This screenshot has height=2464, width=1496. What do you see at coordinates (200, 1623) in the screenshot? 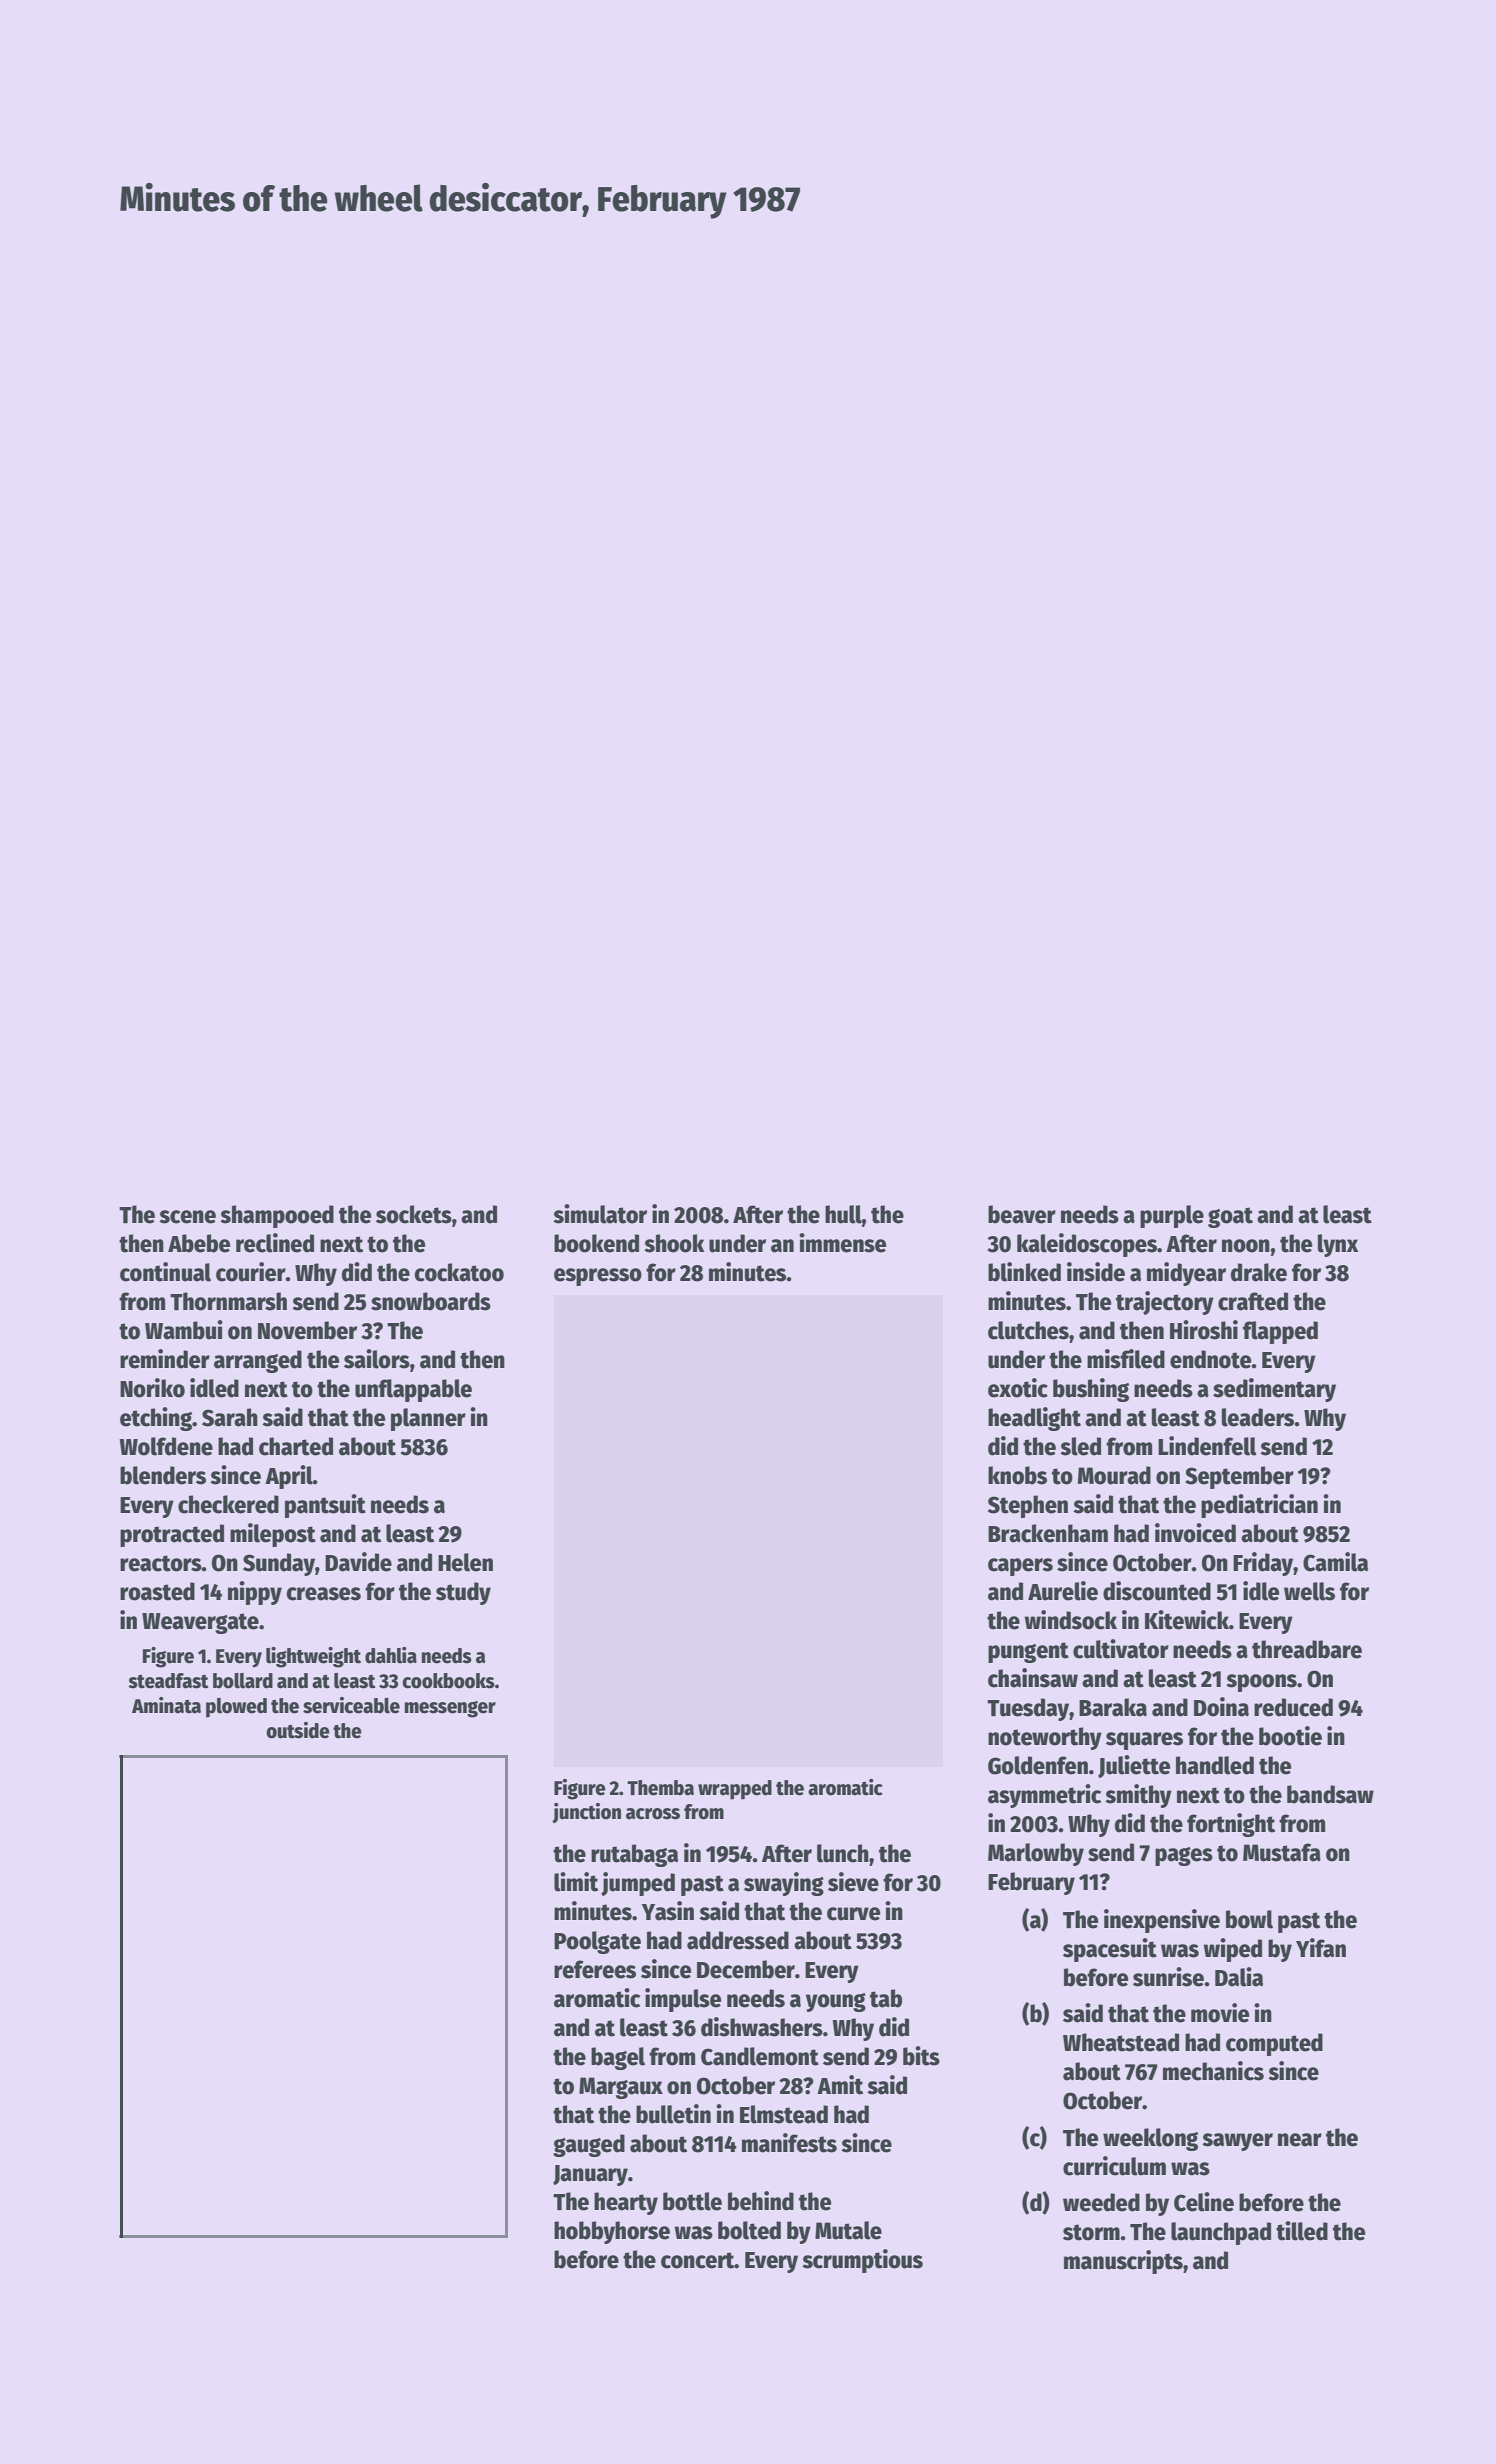
I see `Weavergate` at bounding box center [200, 1623].
